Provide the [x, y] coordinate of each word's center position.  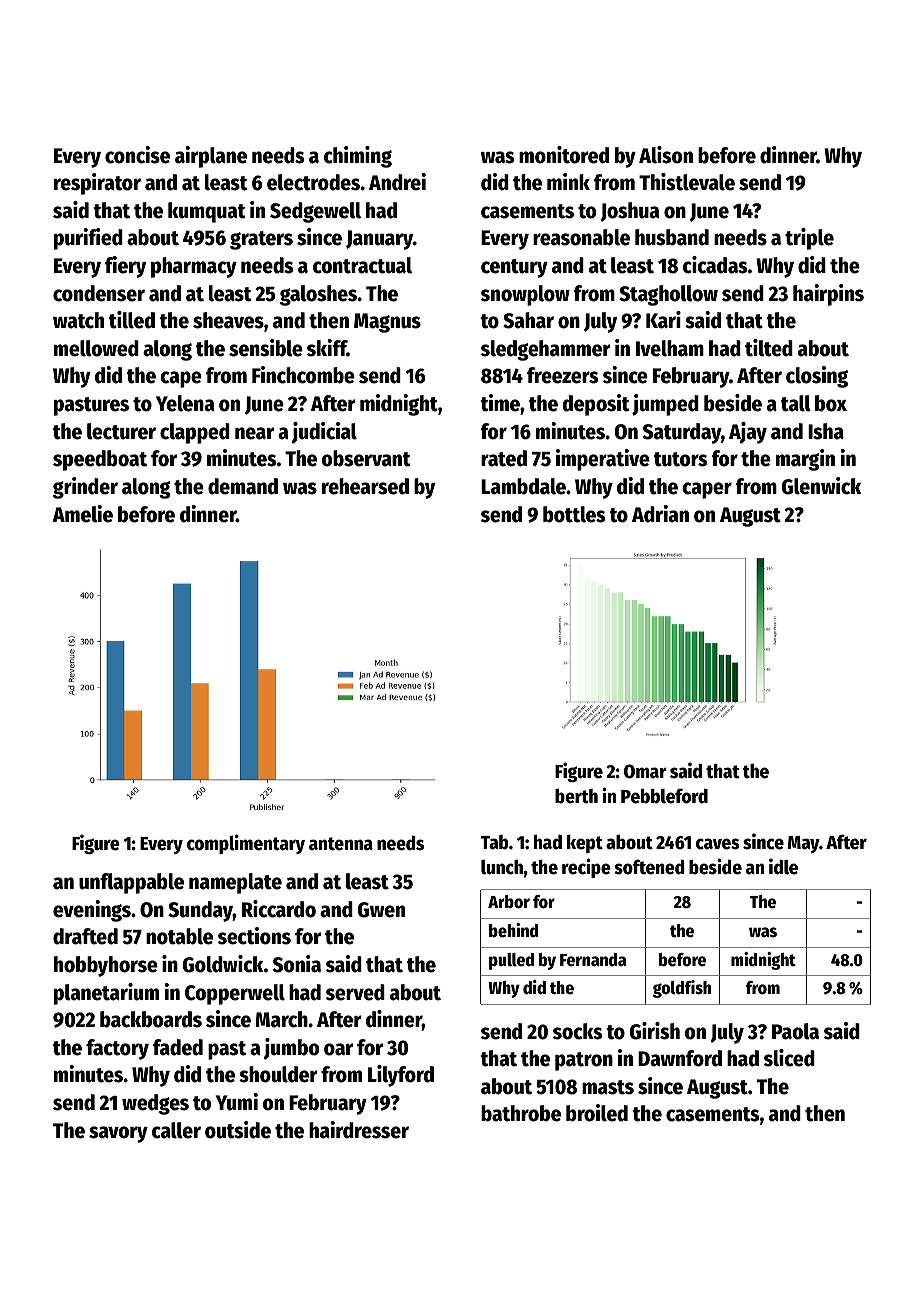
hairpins [828, 295]
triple [809, 239]
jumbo [291, 1049]
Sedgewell [315, 212]
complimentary [246, 844]
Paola [795, 1031]
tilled [132, 320]
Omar [645, 771]
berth [576, 796]
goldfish [682, 989]
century [514, 268]
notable [179, 936]
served [355, 992]
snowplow [525, 295]
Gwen [381, 910]
